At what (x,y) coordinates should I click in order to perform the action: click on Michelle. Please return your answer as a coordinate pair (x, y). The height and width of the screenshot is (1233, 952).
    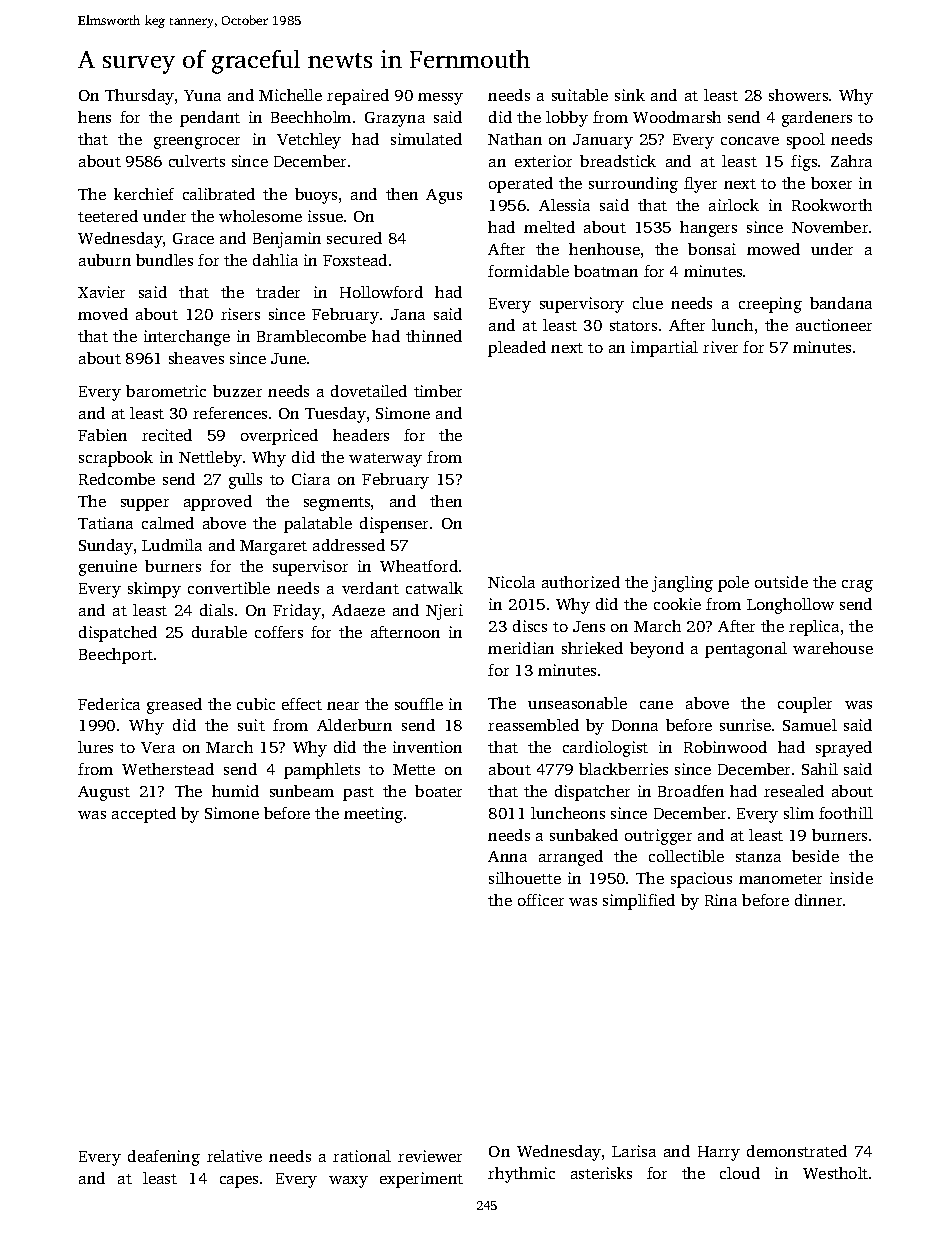
    Looking at the image, I should click on (290, 95).
